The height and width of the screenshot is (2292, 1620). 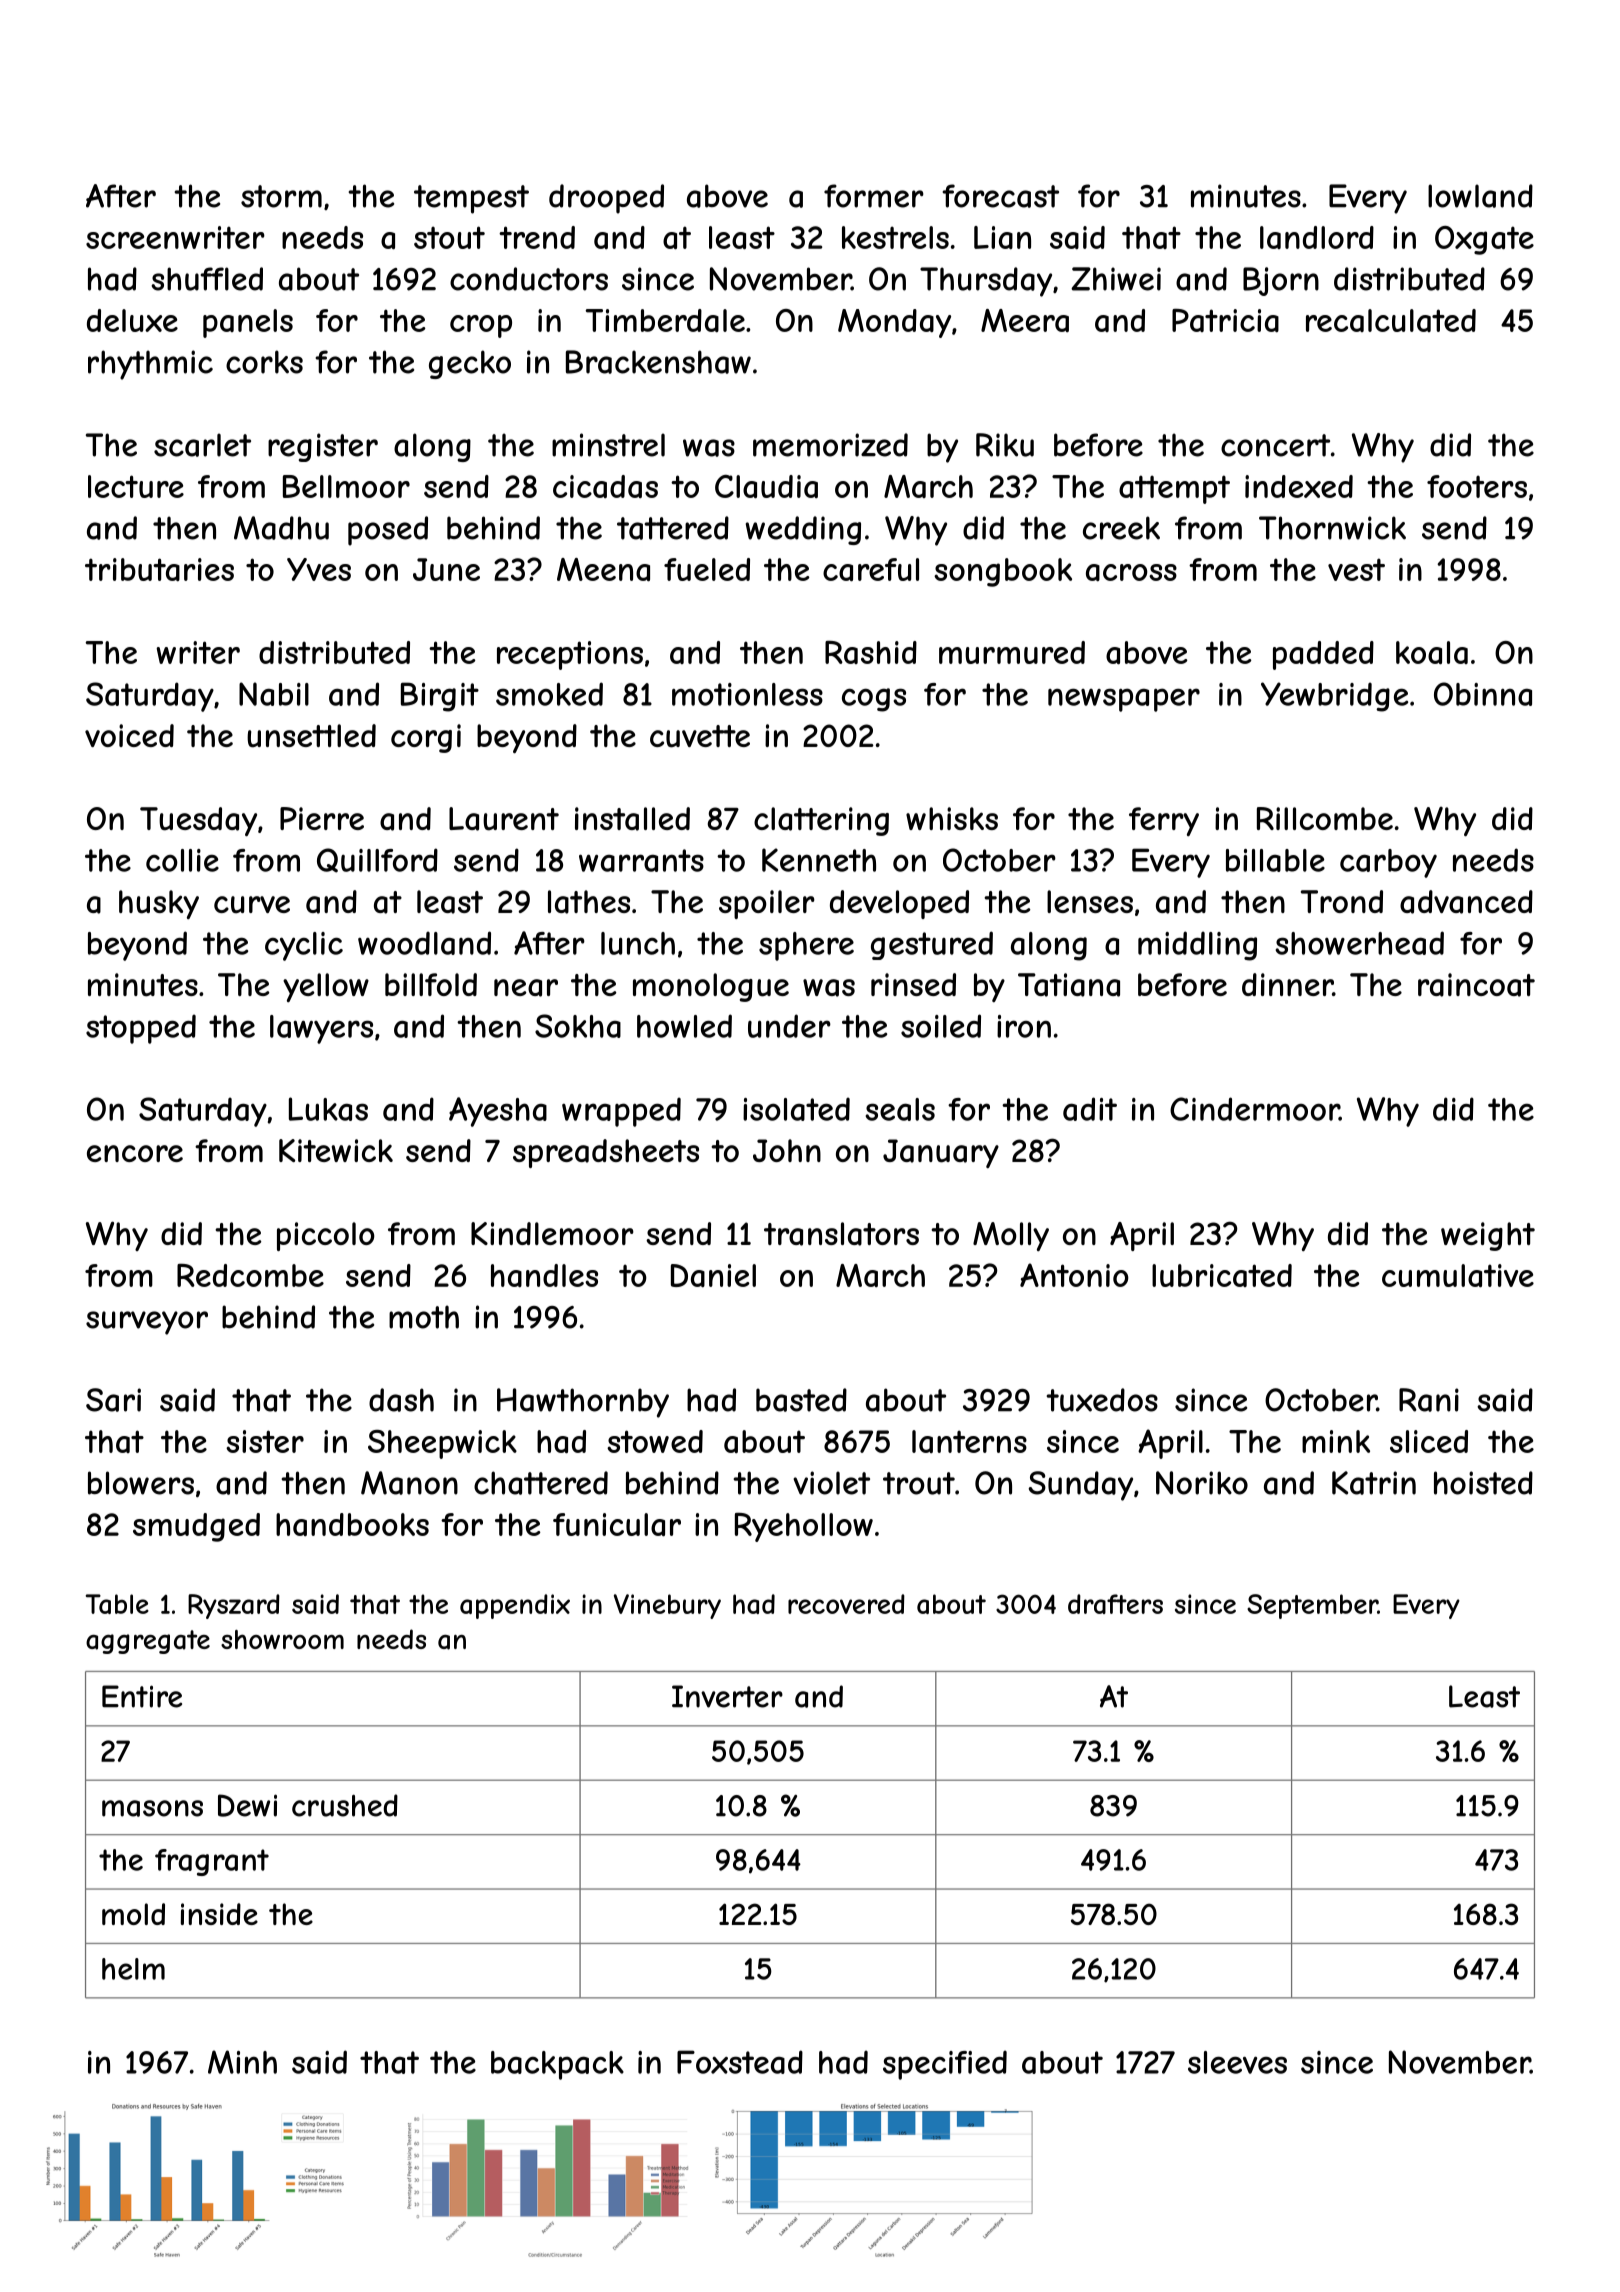 I want to click on rhythmic, so click(x=150, y=365).
